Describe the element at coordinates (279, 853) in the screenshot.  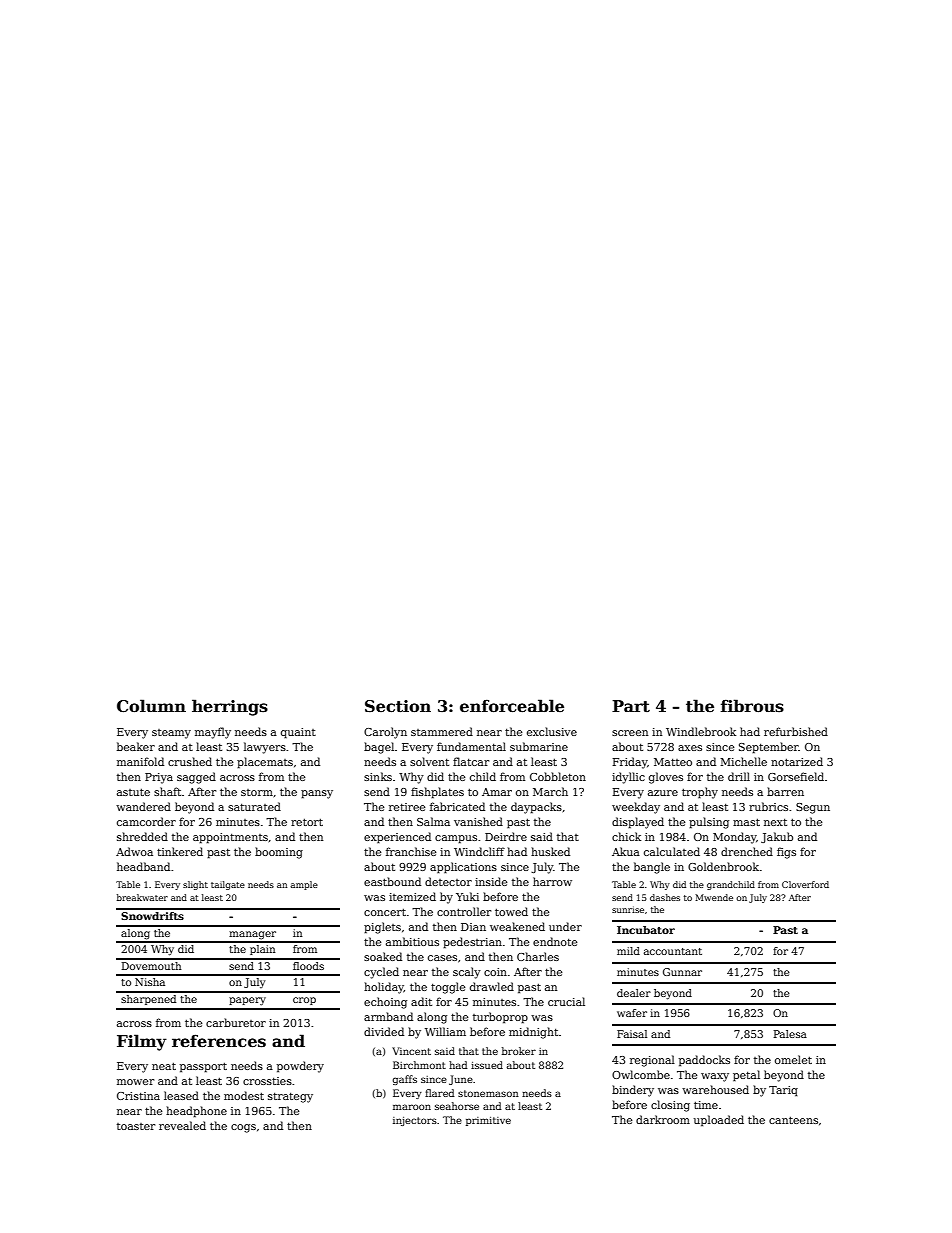
I see `booming` at that location.
